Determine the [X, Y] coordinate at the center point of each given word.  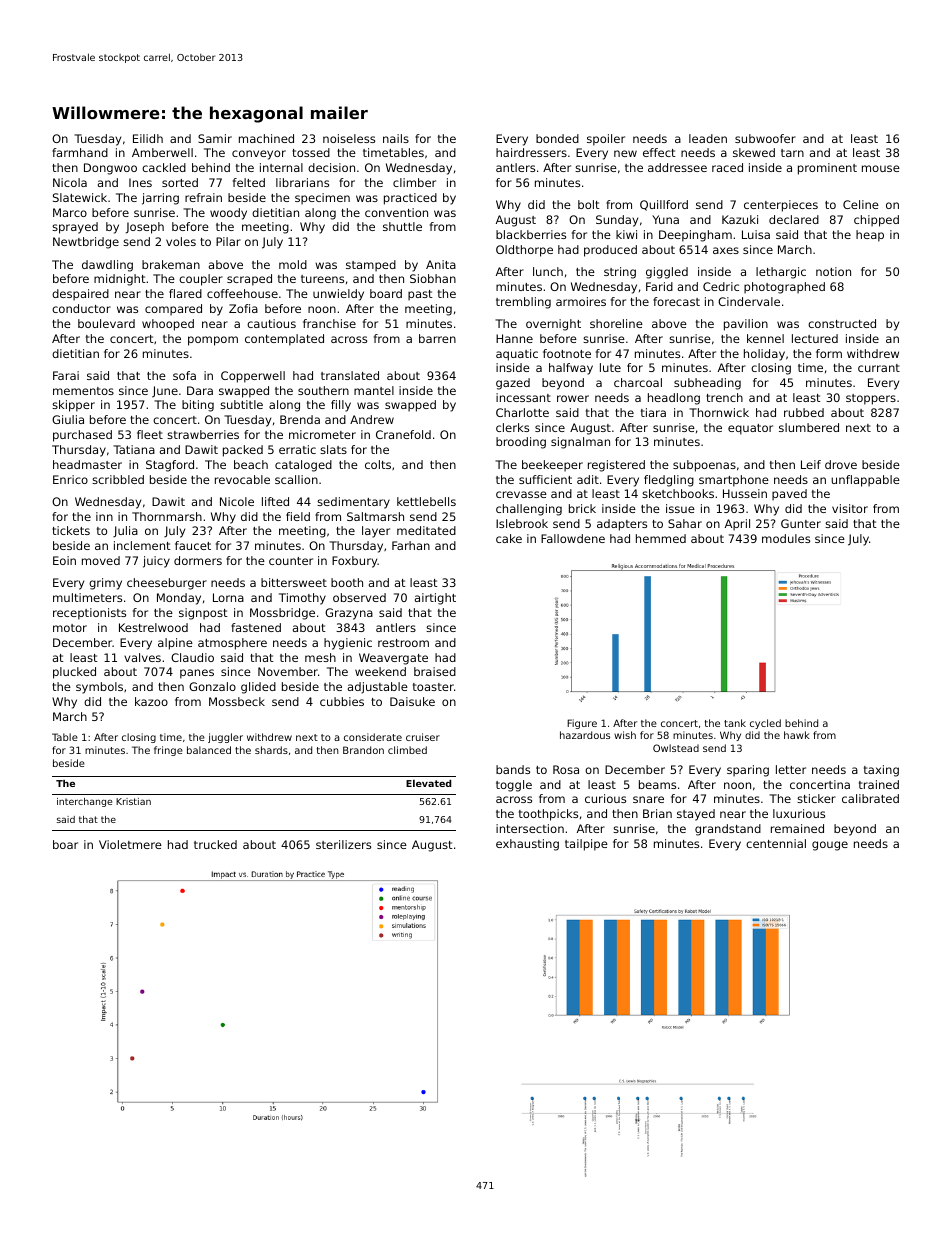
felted [249, 182]
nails [396, 138]
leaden [708, 138]
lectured [815, 338]
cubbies [342, 701]
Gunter [801, 523]
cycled [765, 724]
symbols [99, 688]
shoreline [616, 323]
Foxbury [355, 562]
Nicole [237, 501]
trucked [215, 844]
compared [173, 310]
